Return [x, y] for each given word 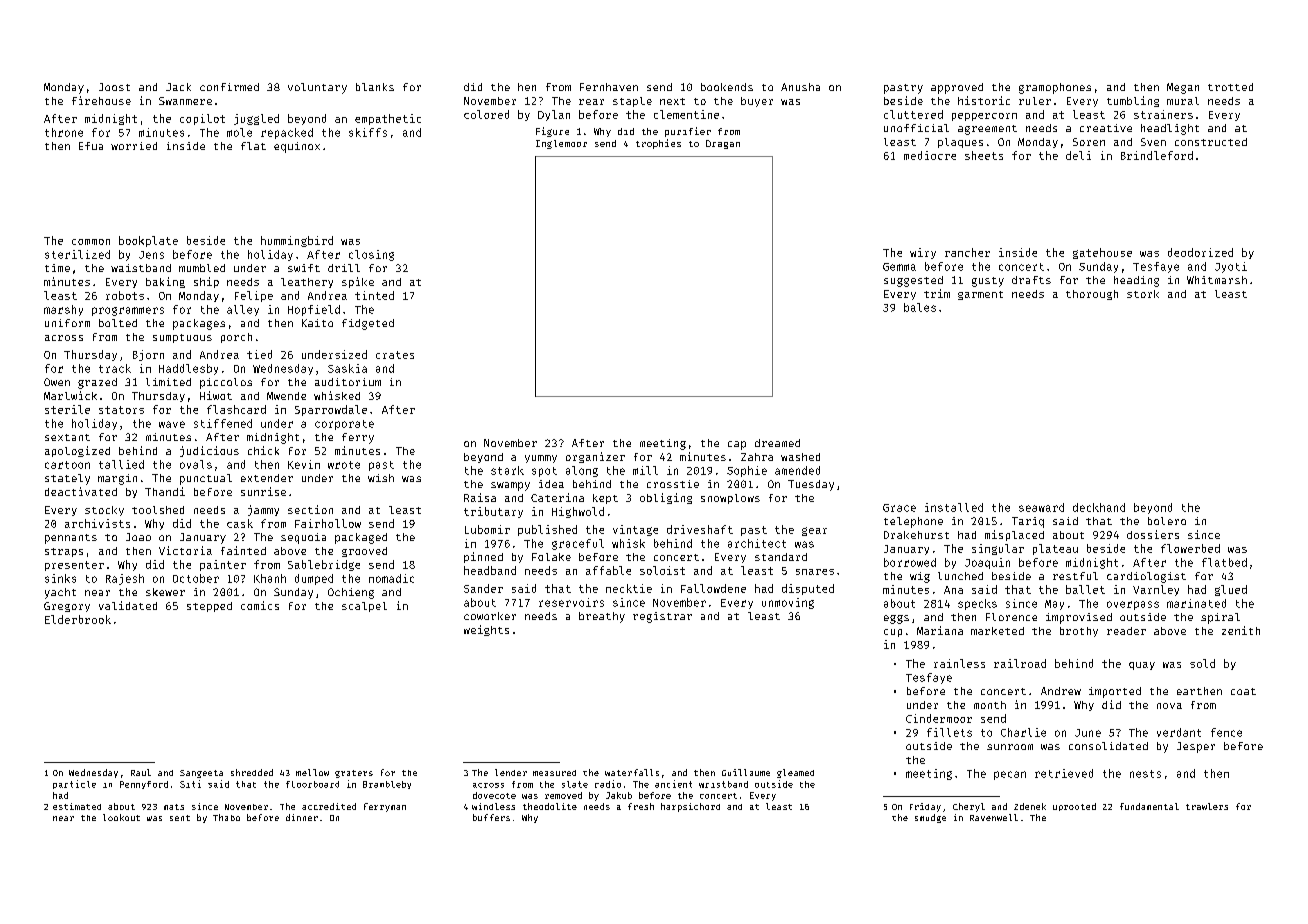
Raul [141, 772]
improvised [1079, 618]
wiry [923, 253]
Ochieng [351, 593]
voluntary [317, 88]
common [91, 242]
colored [486, 114]
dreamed [777, 443]
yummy [541, 459]
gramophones [1055, 88]
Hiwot [216, 395]
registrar [662, 617]
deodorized [1200, 252]
